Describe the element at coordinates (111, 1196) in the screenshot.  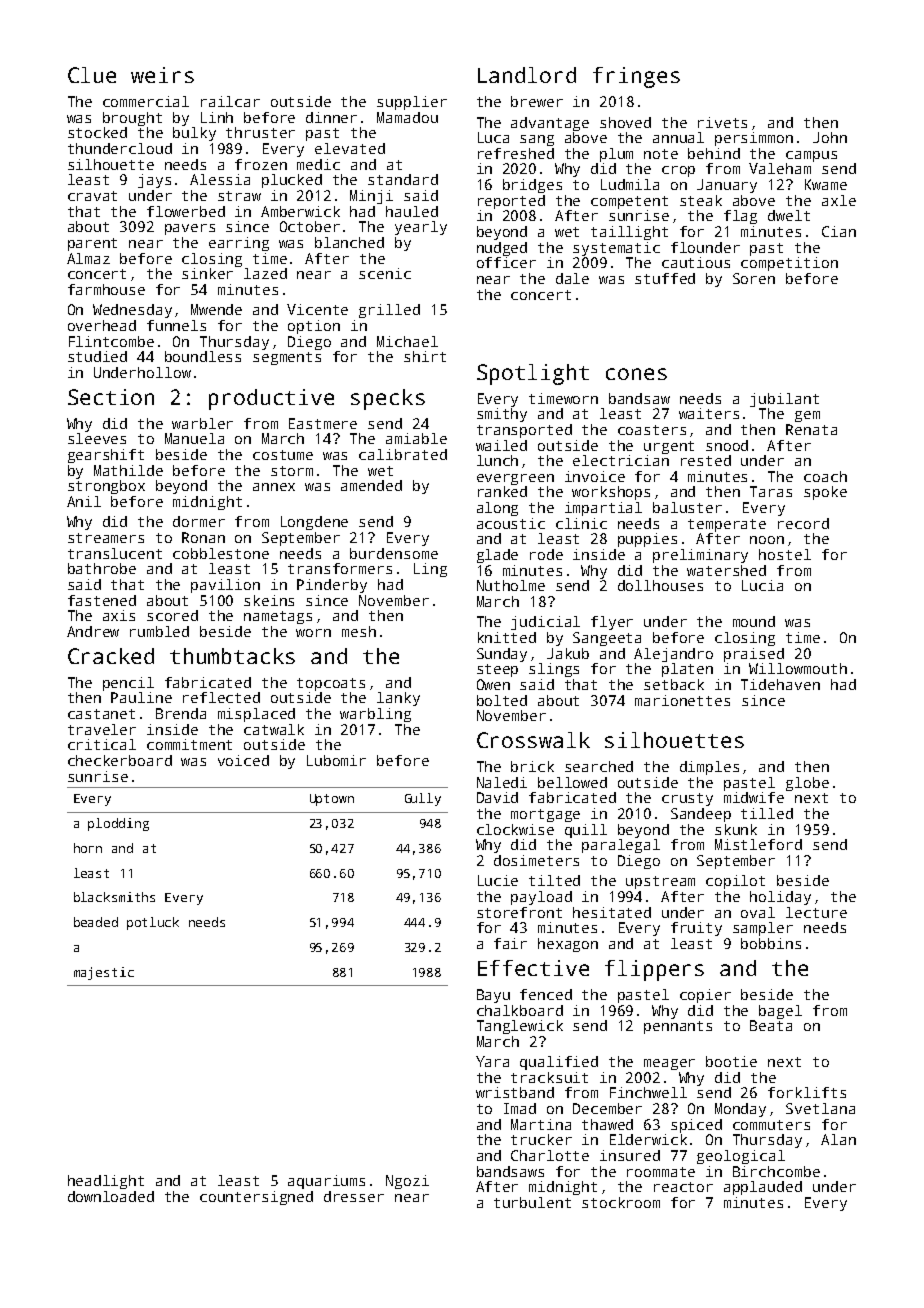
I see `downloaded` at that location.
